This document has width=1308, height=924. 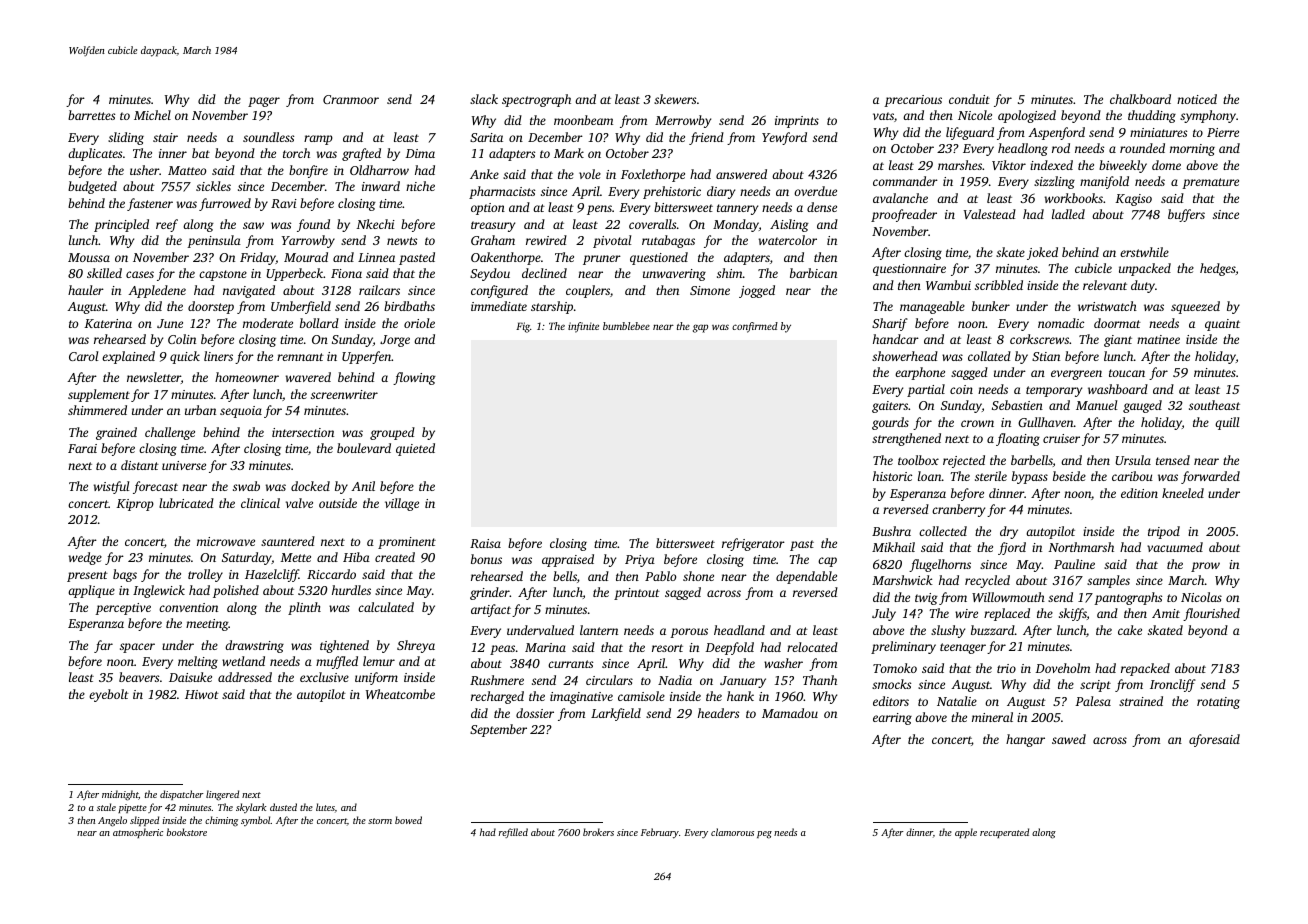 What do you see at coordinates (154, 377) in the document?
I see `newsletter` at bounding box center [154, 377].
